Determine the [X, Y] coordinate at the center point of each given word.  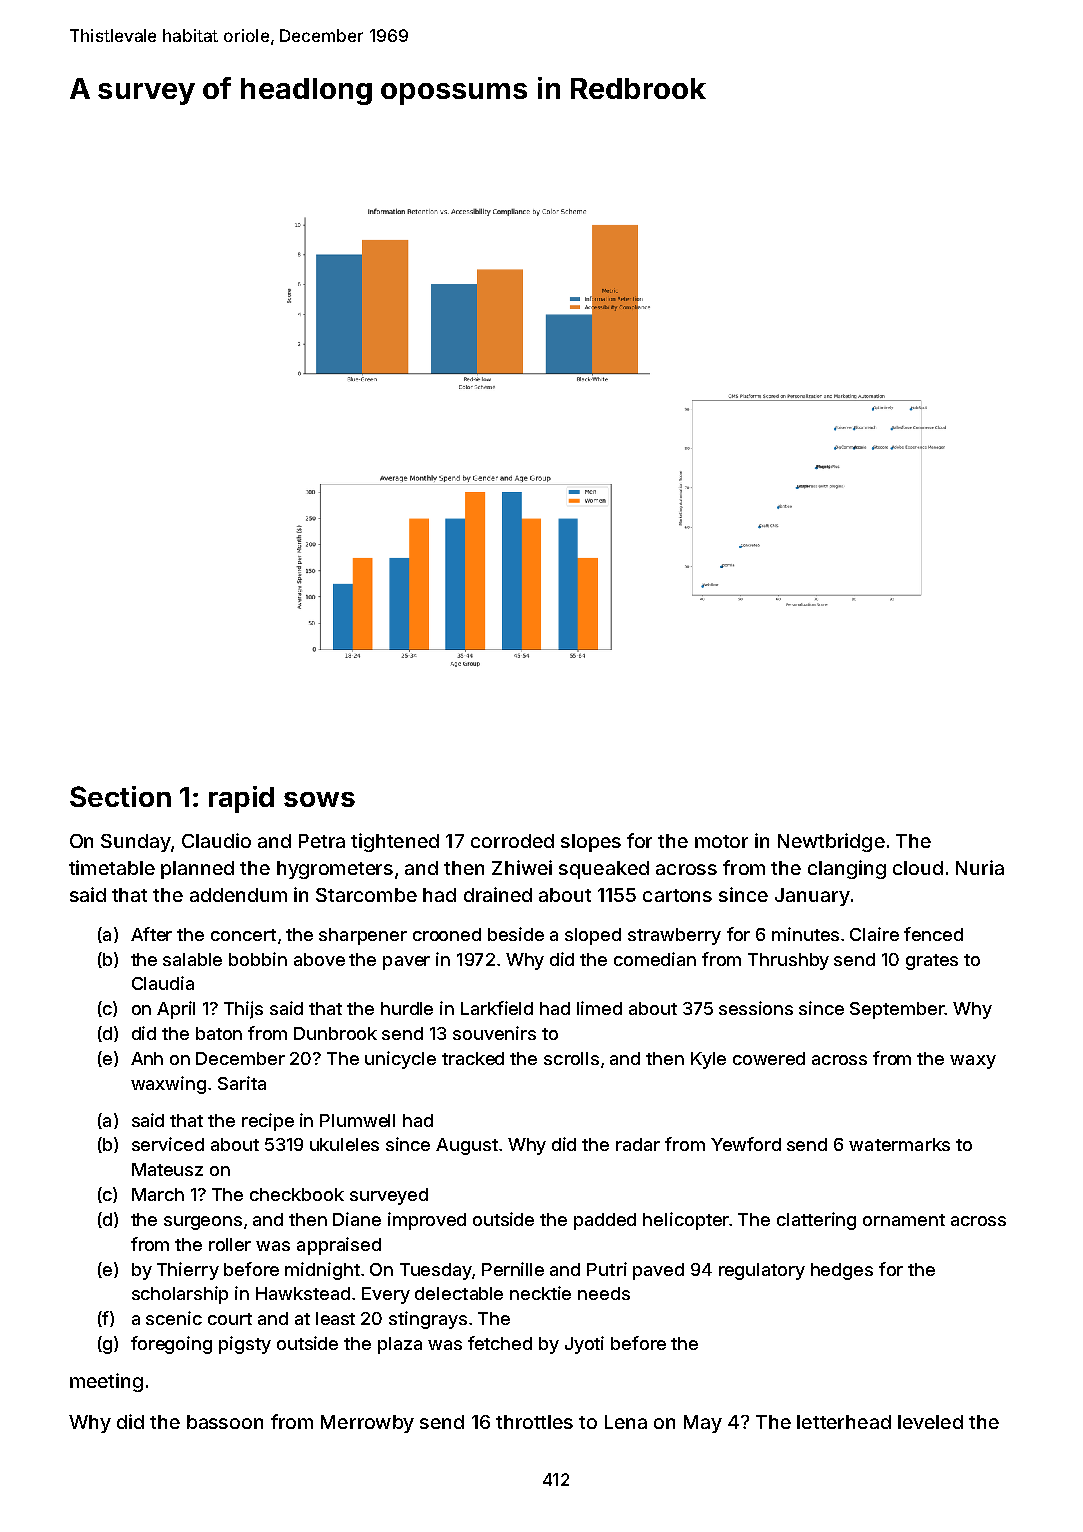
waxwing [168, 1085]
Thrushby [788, 961]
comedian [655, 959]
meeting [106, 1382]
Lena [626, 1422]
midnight [322, 1271]
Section [120, 796]
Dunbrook [335, 1033]
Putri [607, 1269]
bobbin [258, 959]
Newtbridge [831, 842]
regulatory [762, 1271]
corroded [512, 841]
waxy [973, 1062]
